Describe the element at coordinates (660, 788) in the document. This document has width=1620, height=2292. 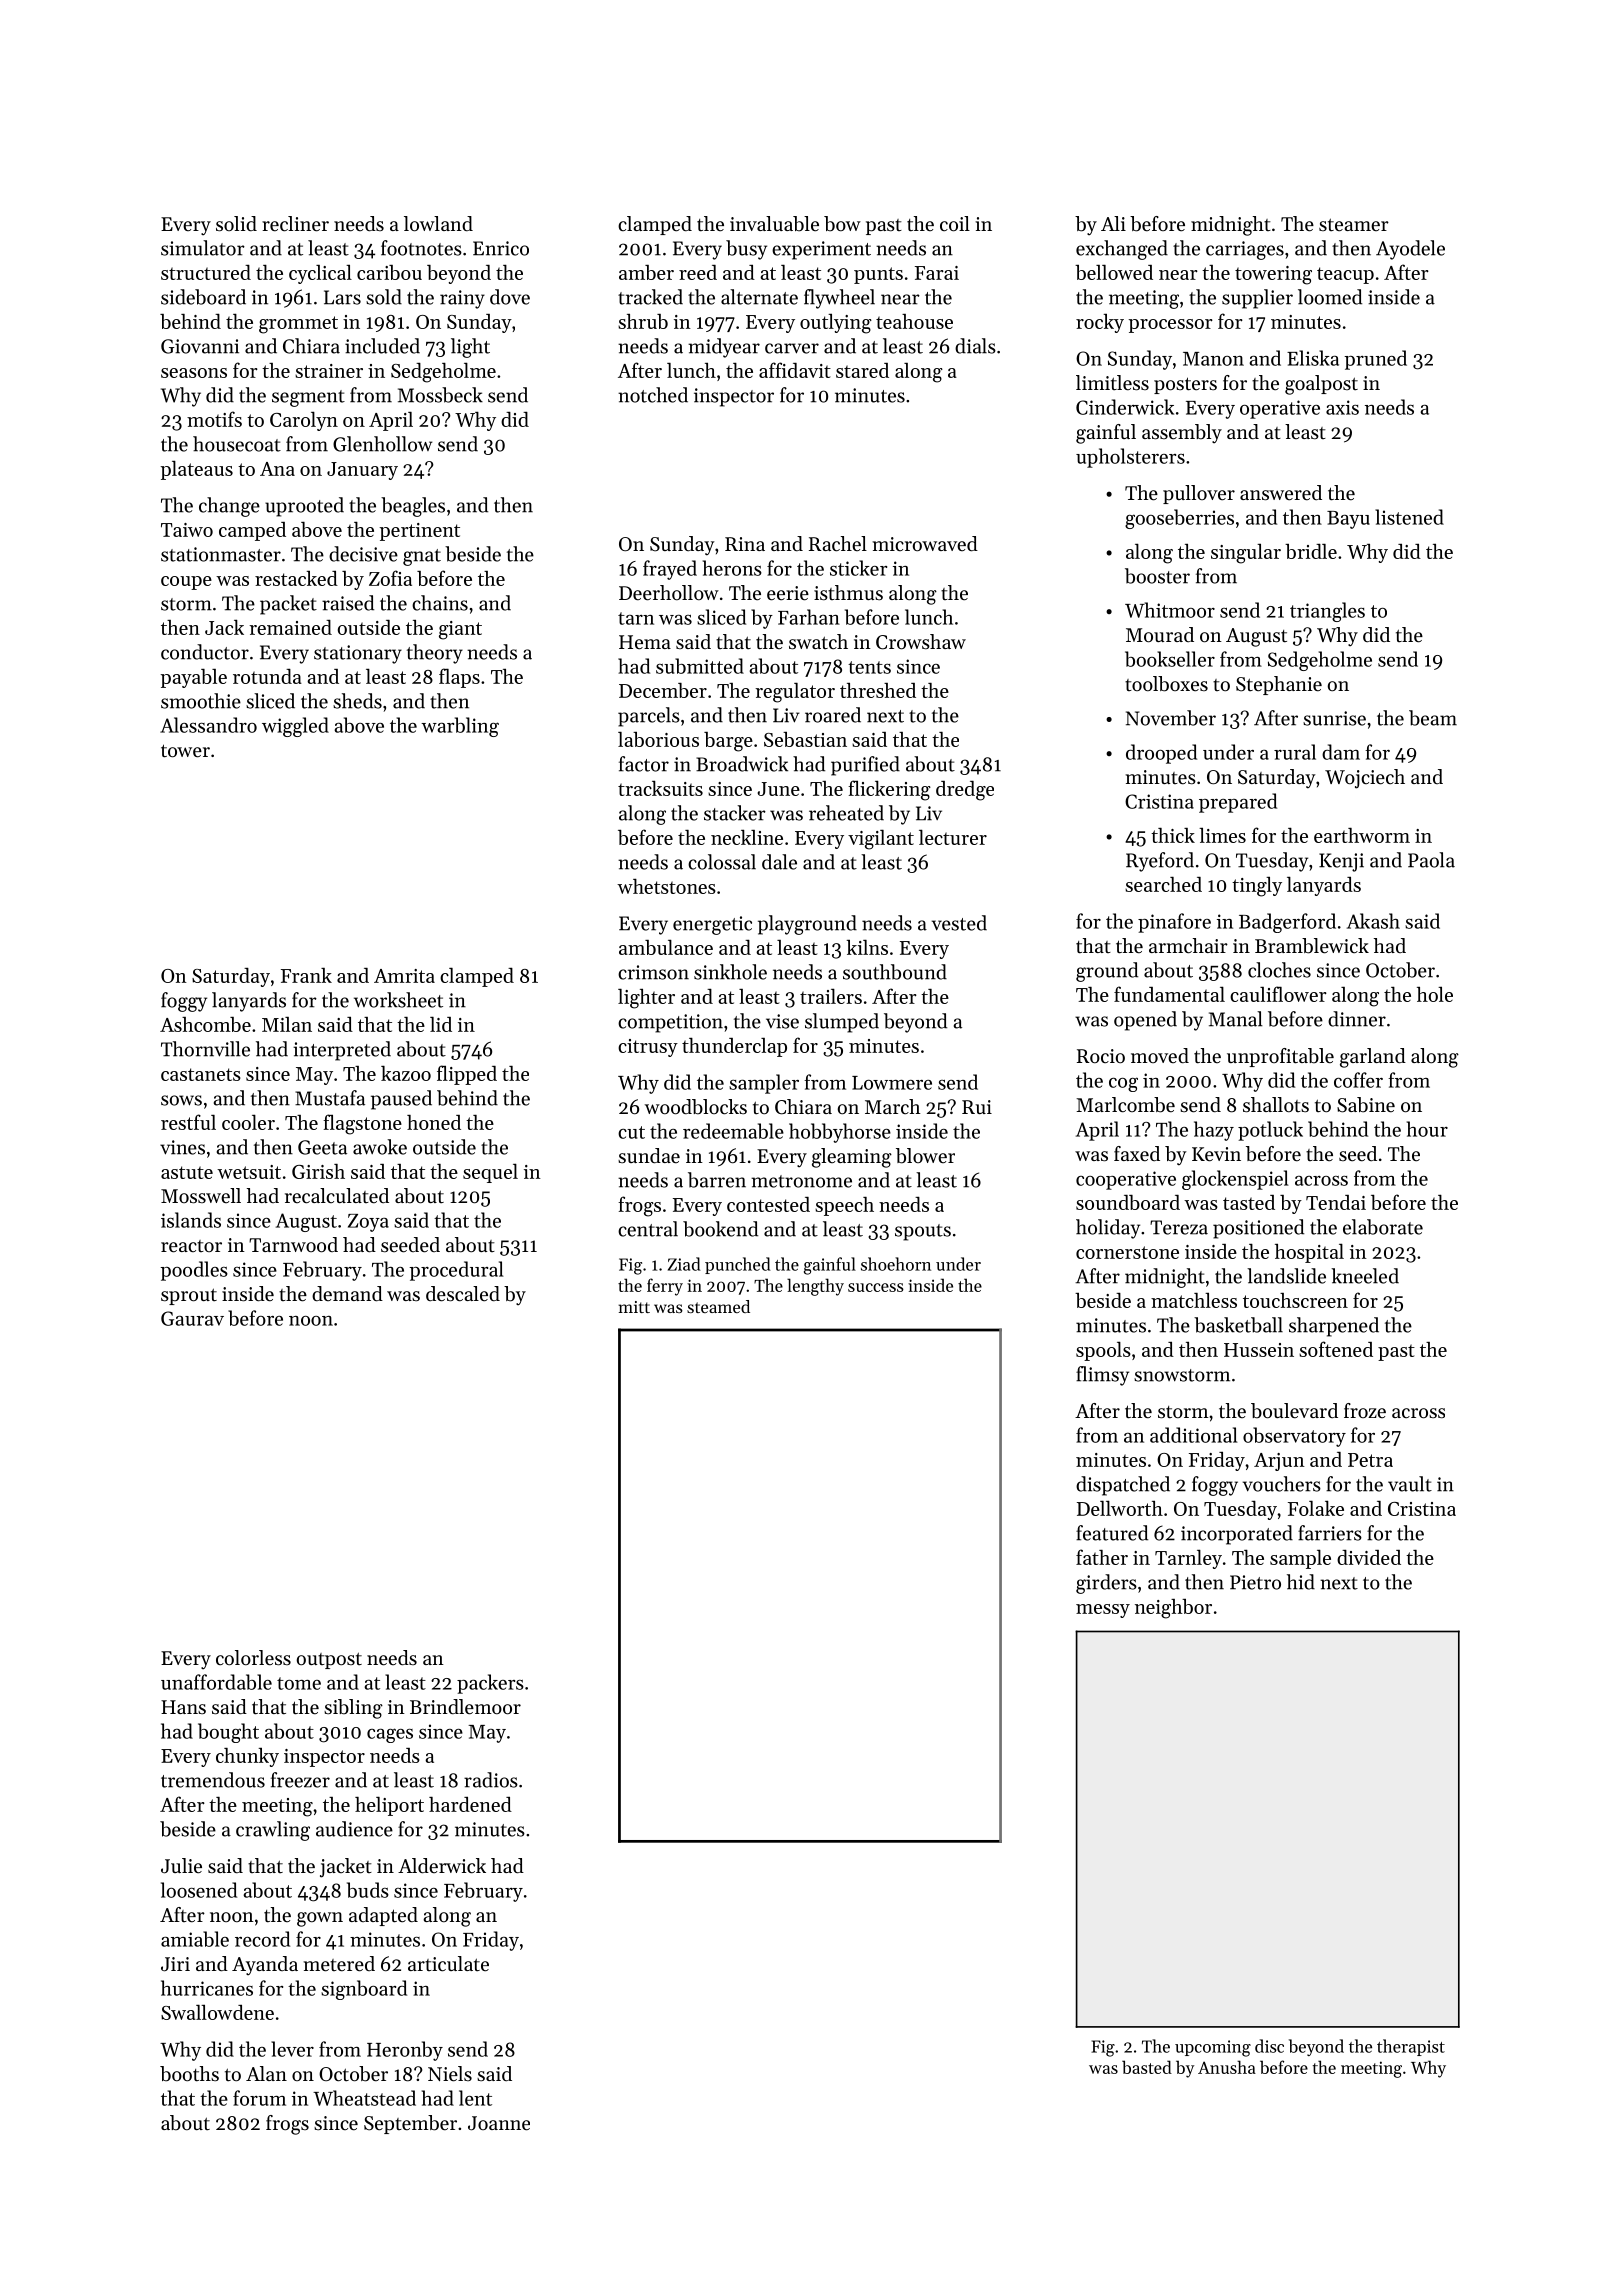
I see `tracksuits` at that location.
